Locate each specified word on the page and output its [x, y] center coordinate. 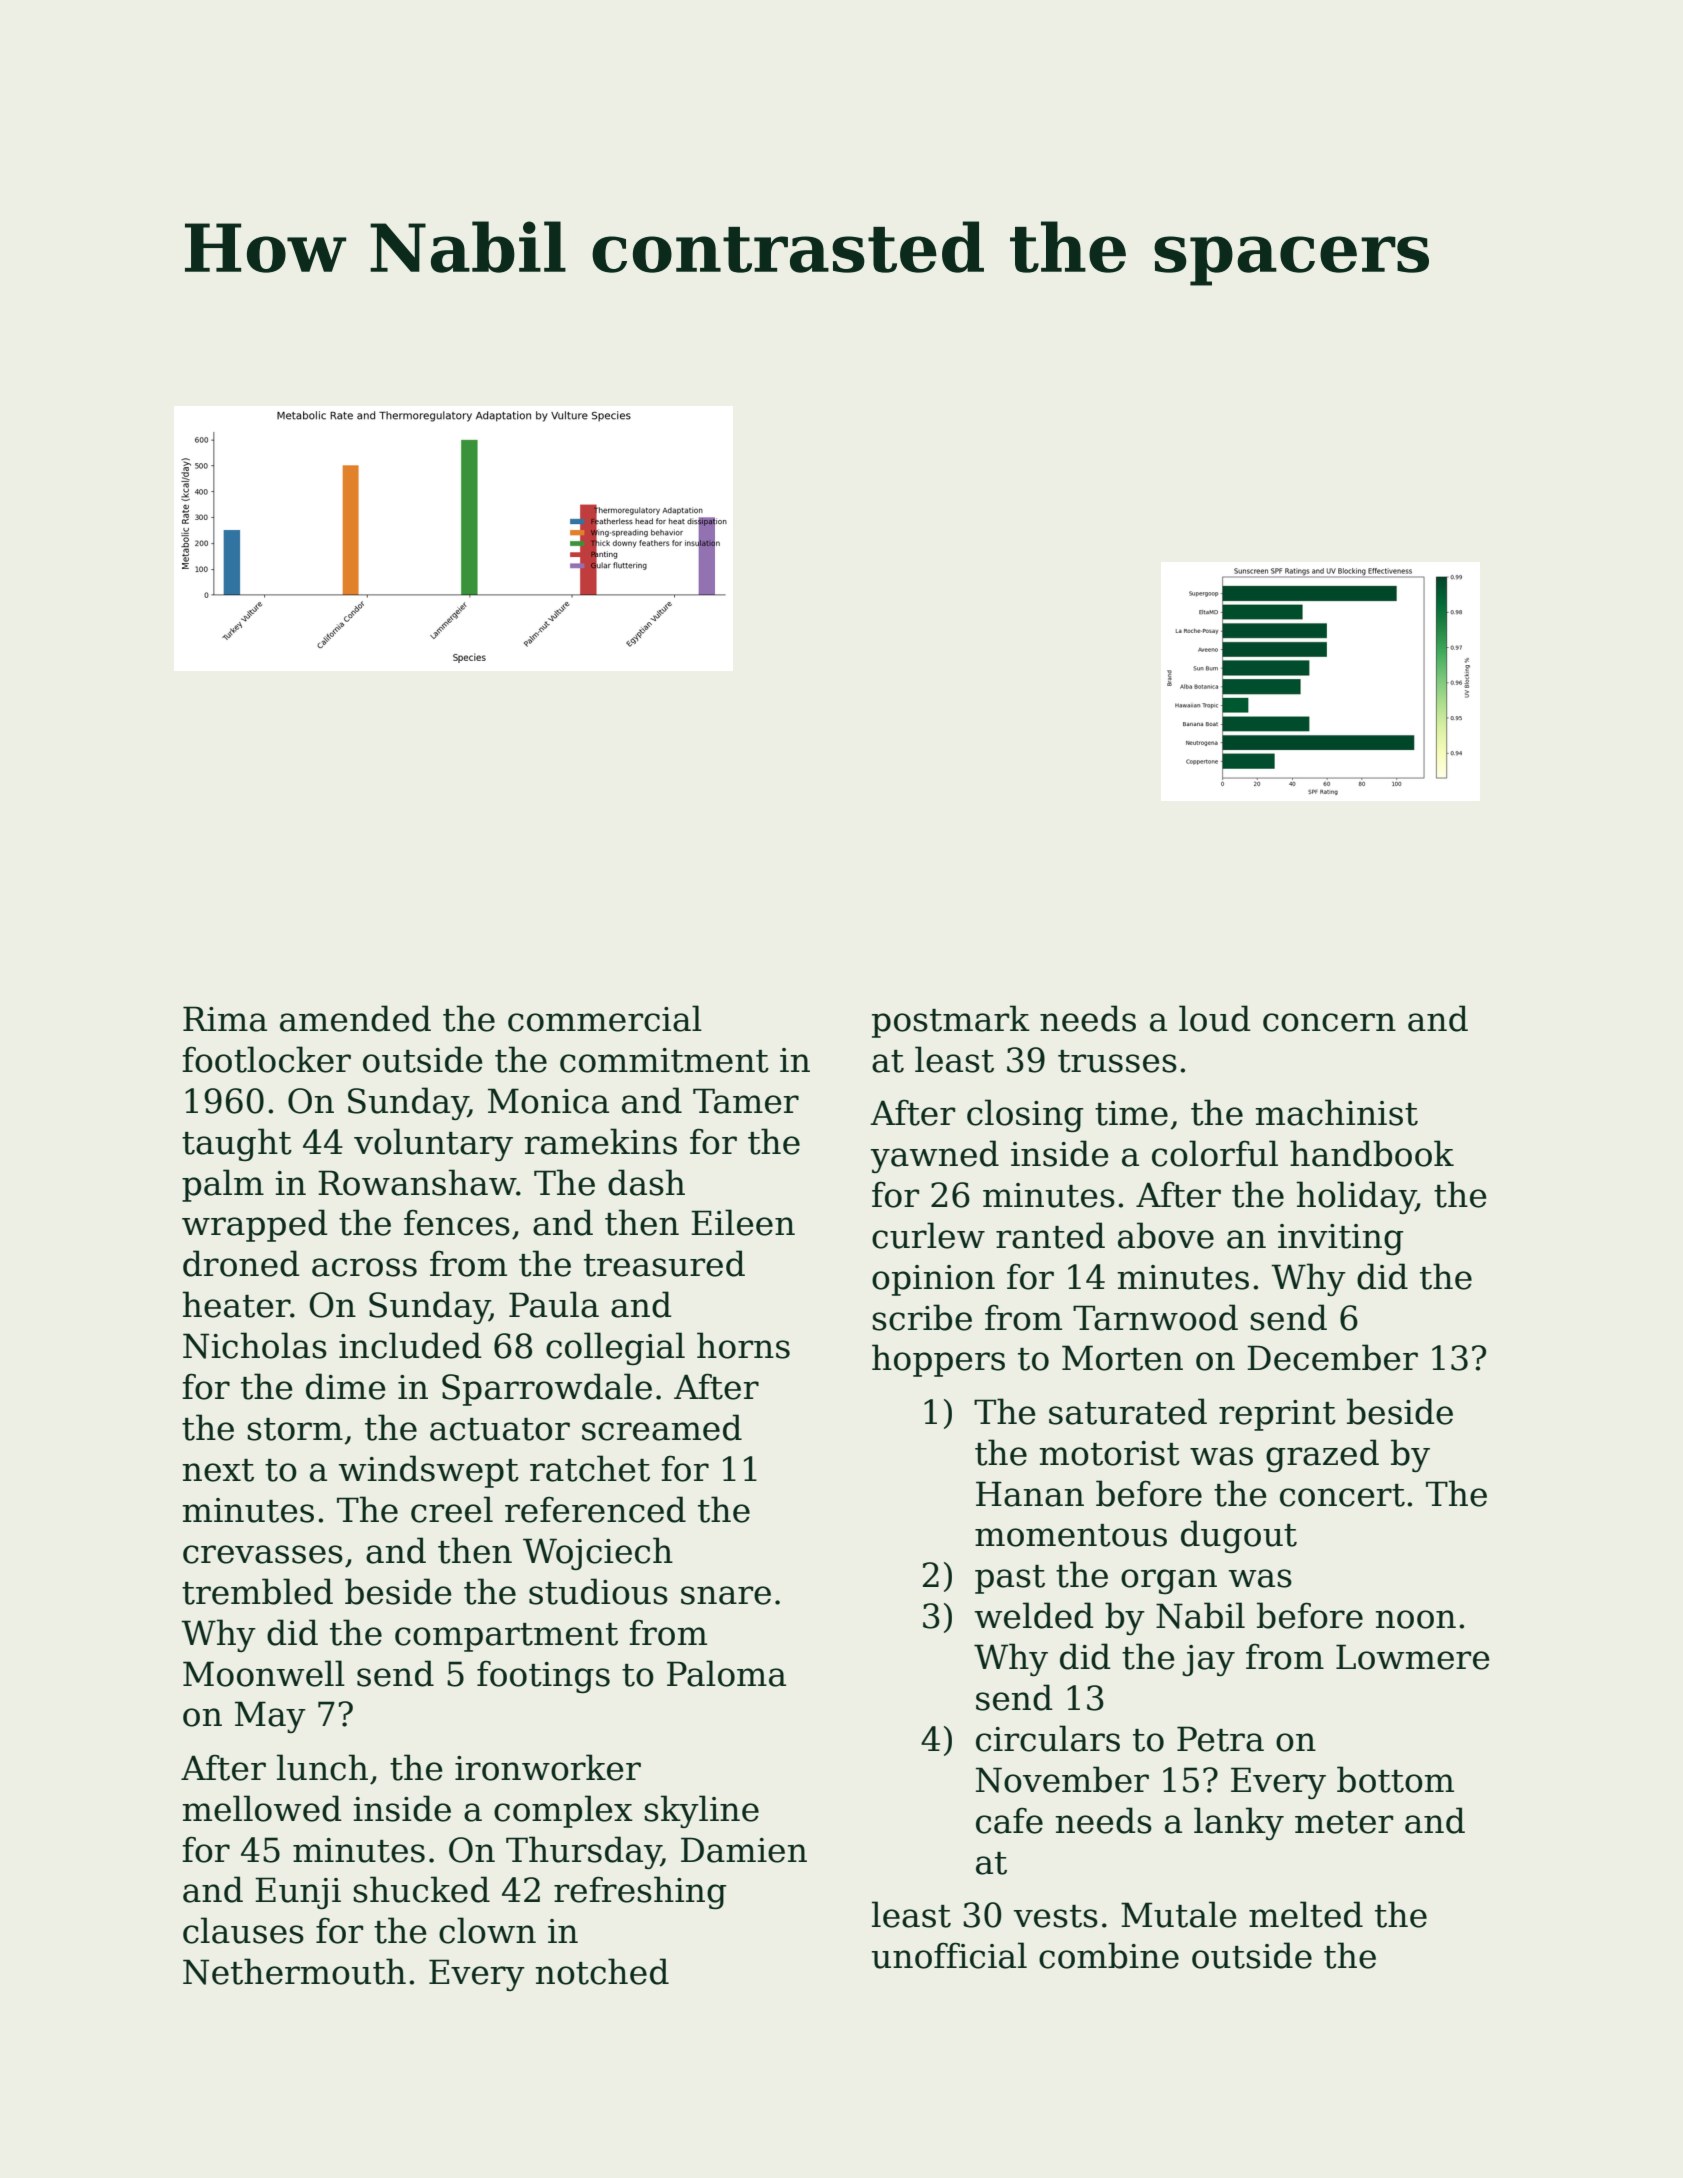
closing [1025, 1115]
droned [241, 1263]
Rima [225, 1019]
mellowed [262, 1808]
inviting [1341, 1239]
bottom [1395, 1779]
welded [1034, 1615]
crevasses [263, 1554]
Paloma [726, 1673]
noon [1416, 1619]
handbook [1372, 1153]
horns [743, 1345]
